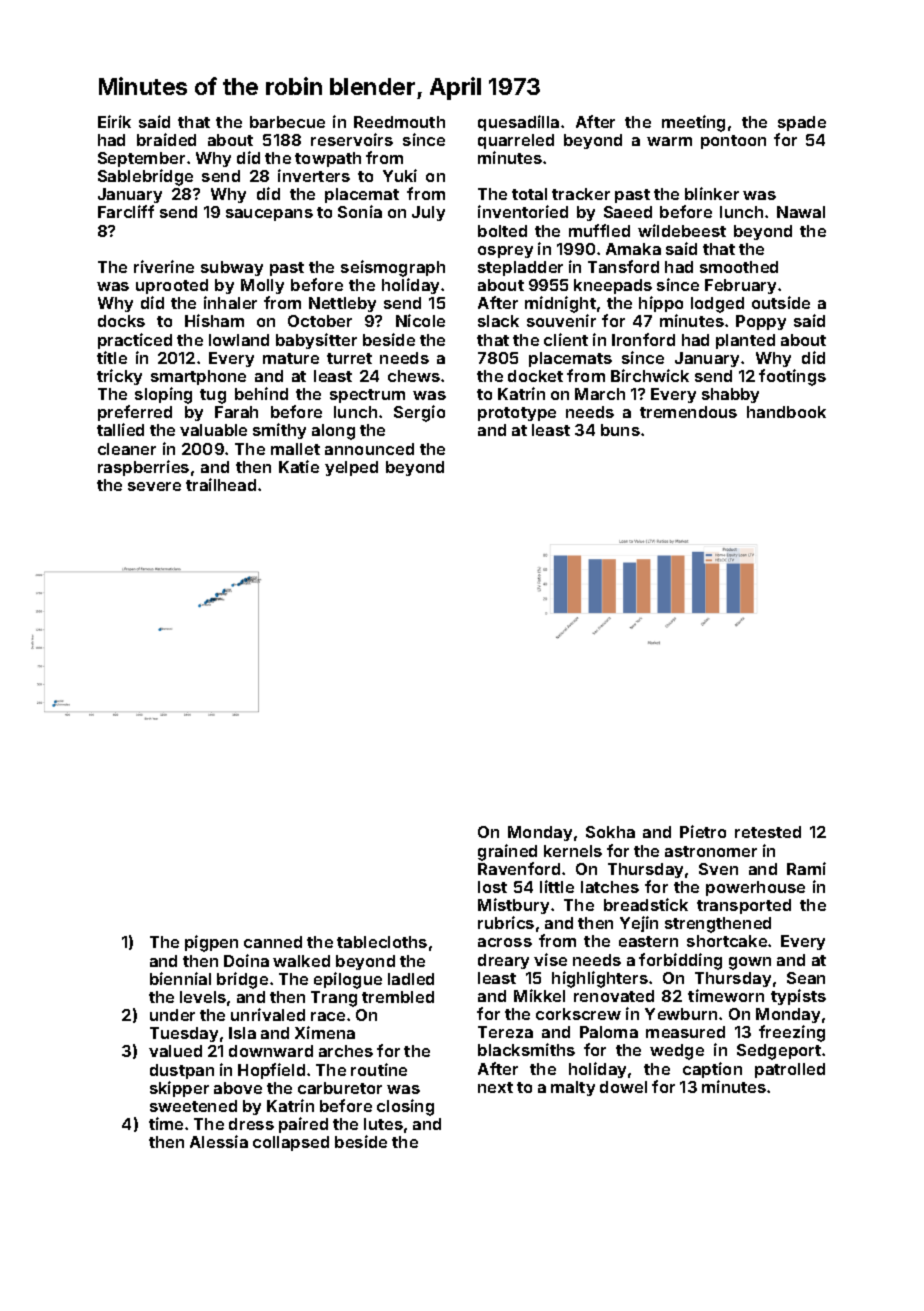 Image resolution: width=924 pixels, height=1311 pixels. I want to click on pigpen, so click(211, 943).
